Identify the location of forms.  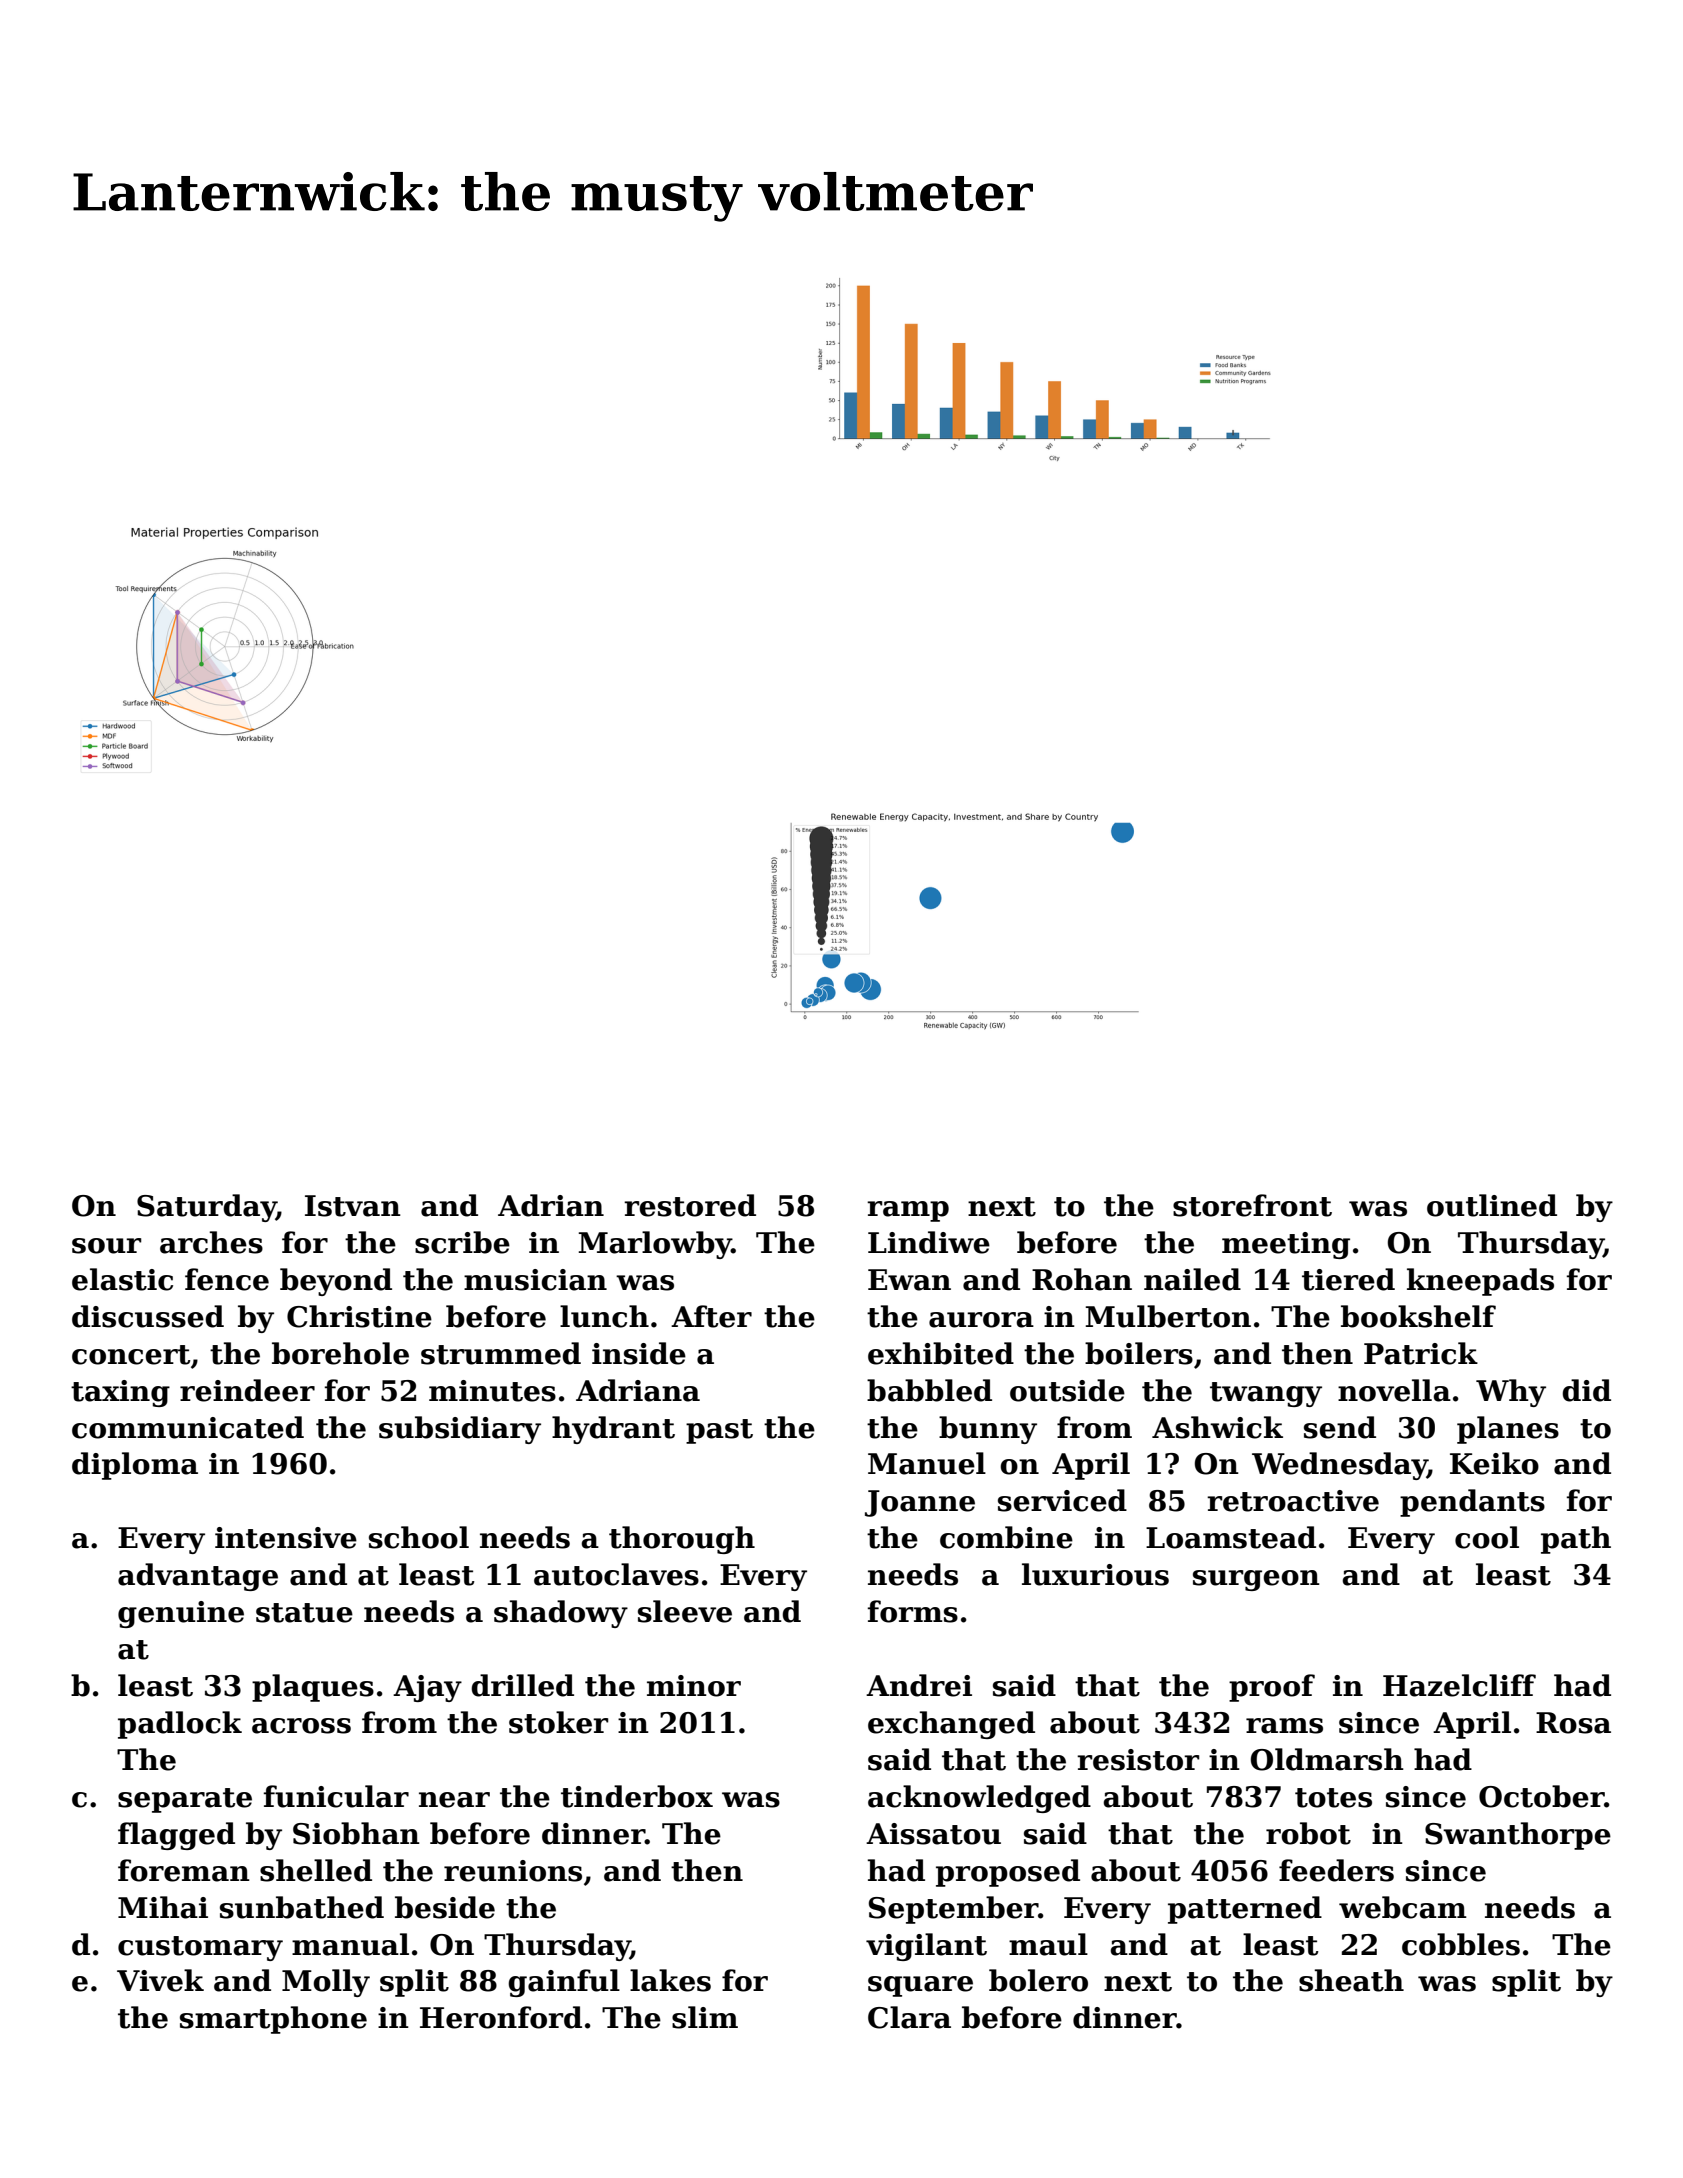
(913, 1611).
